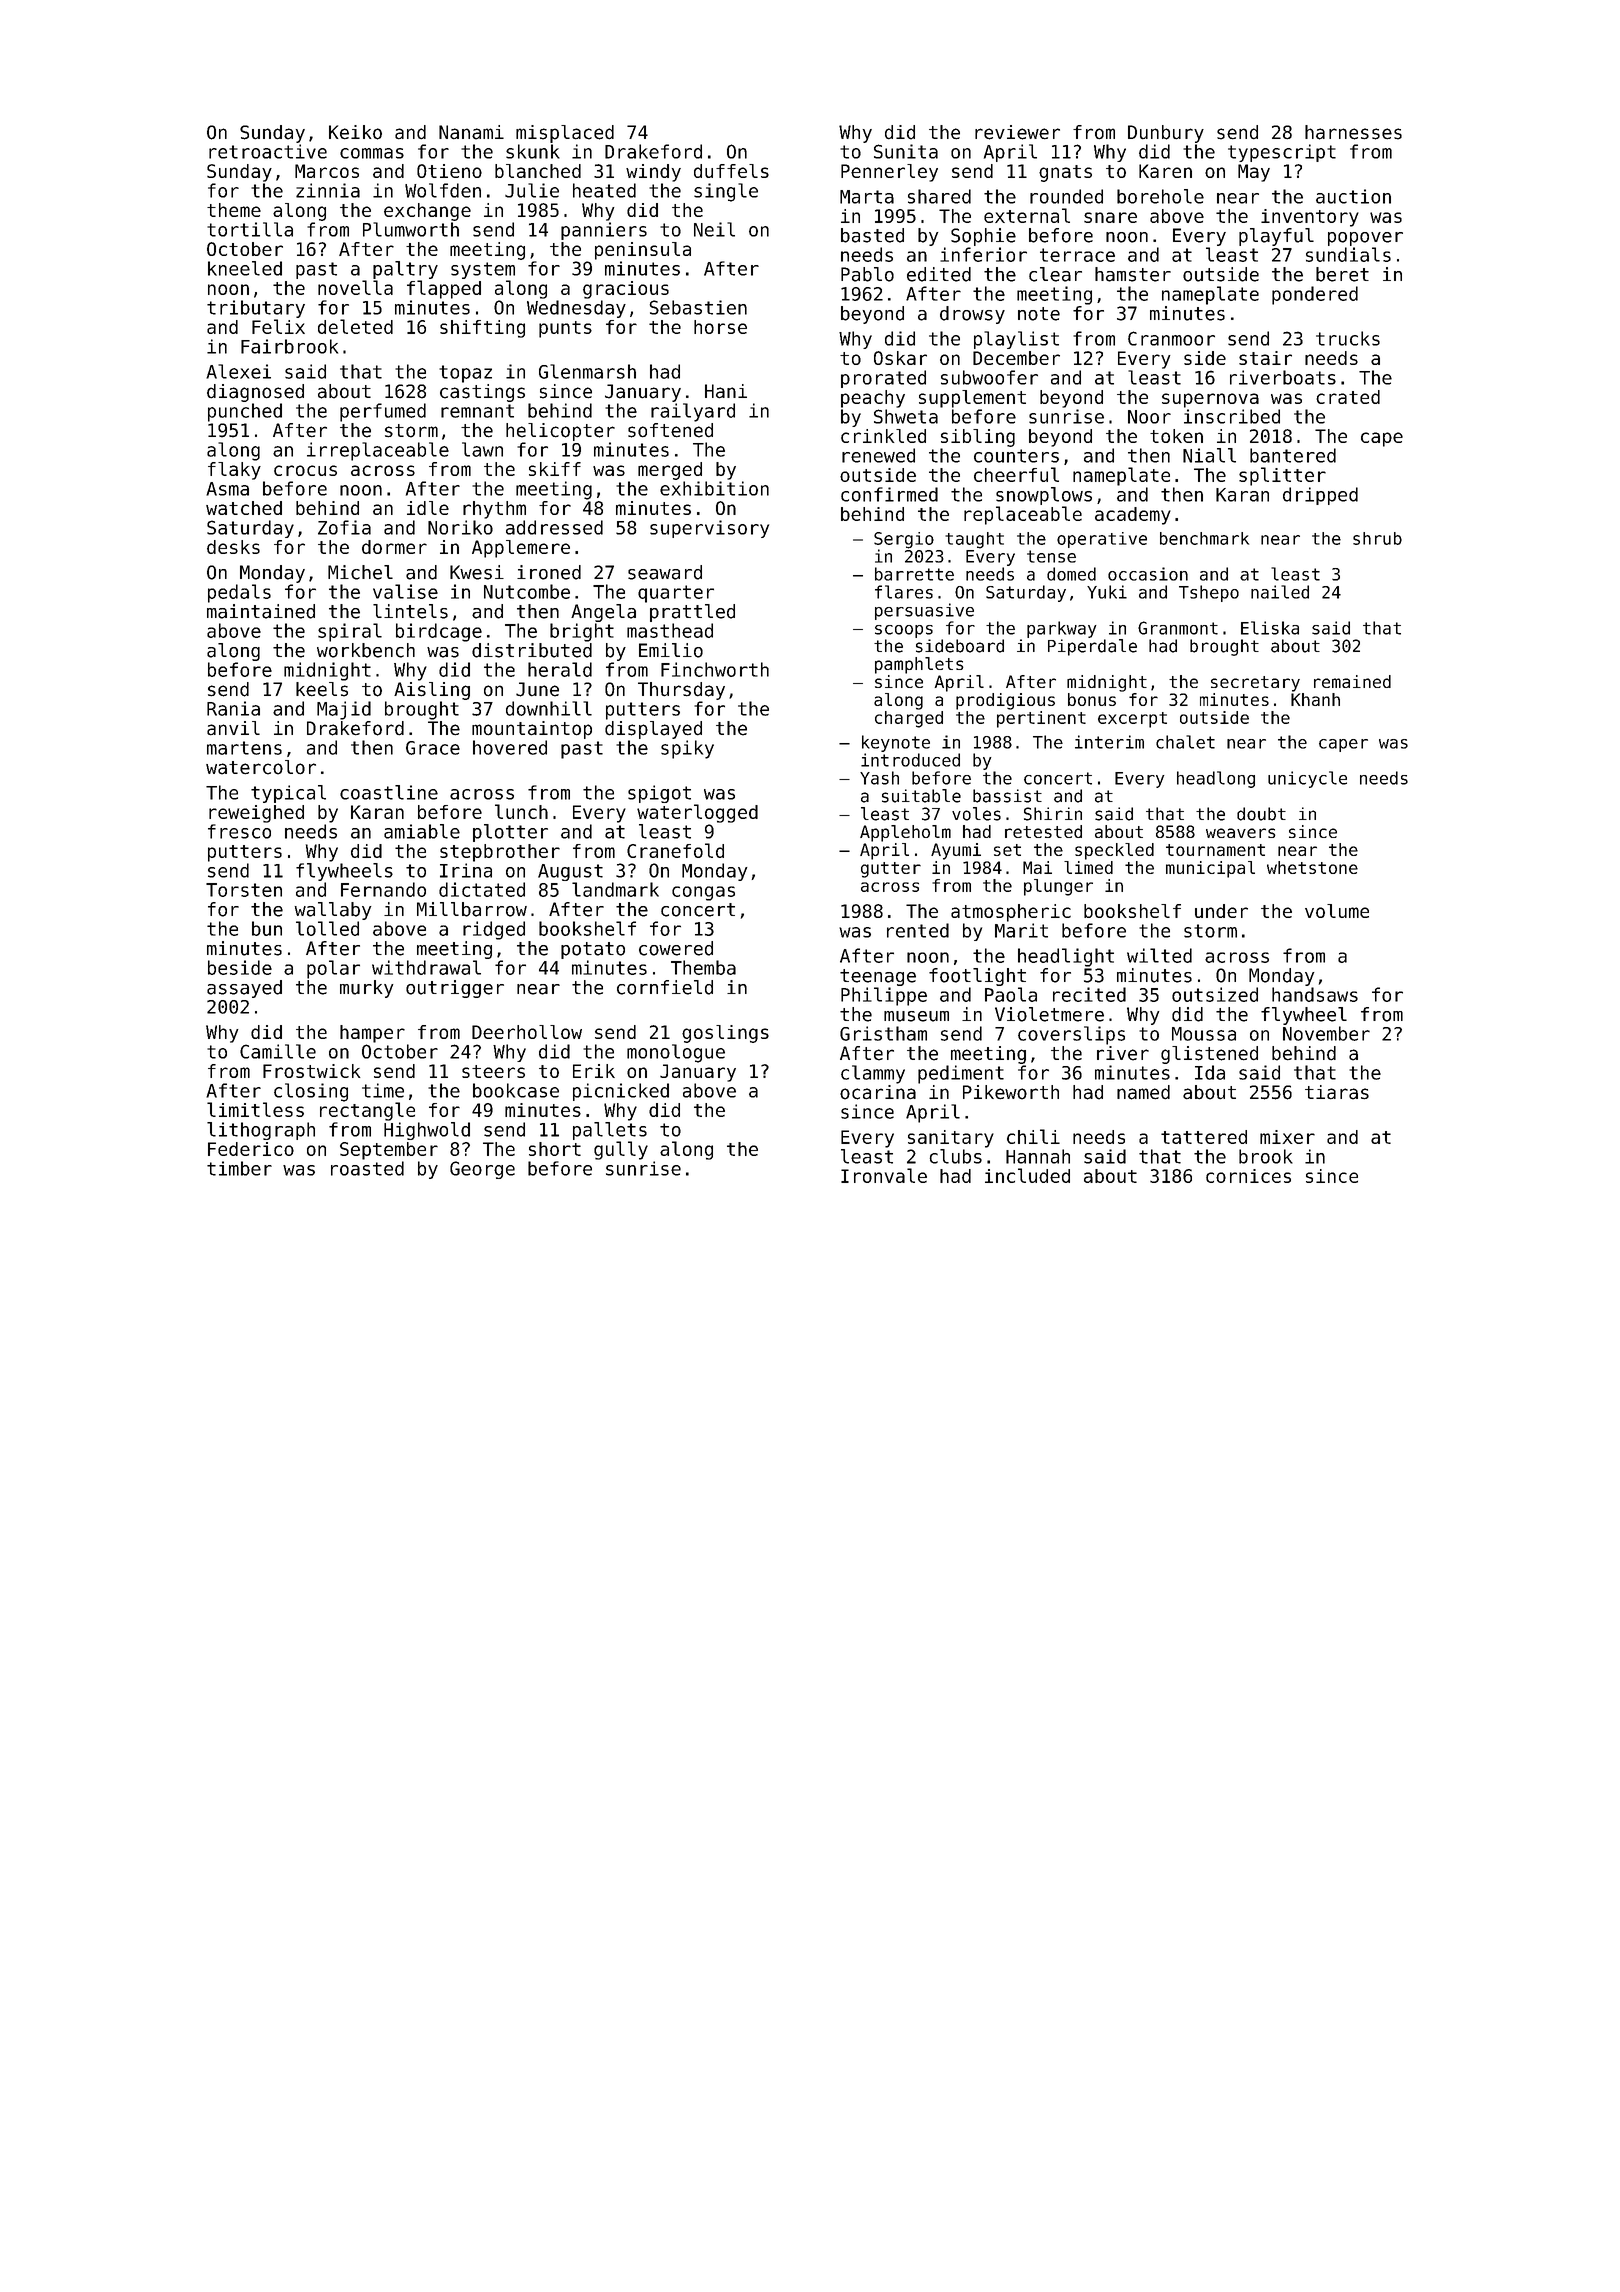 This page has height=2292, width=1620. What do you see at coordinates (427, 1131) in the page?
I see `Highwold` at bounding box center [427, 1131].
